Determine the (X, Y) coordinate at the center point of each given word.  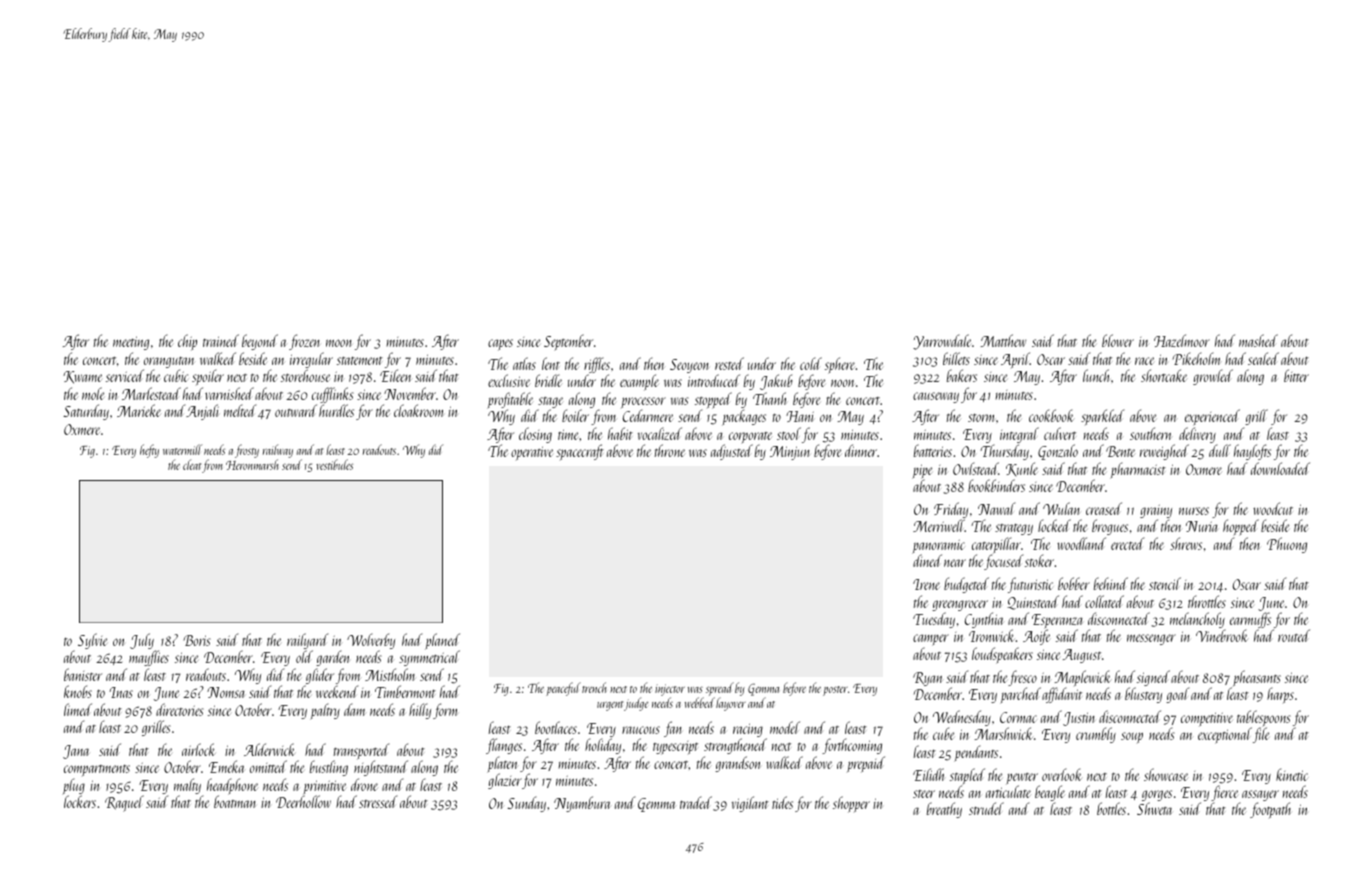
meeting (131, 343)
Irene (926, 584)
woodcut (1273, 508)
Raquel (124, 803)
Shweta (1154, 809)
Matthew (1003, 340)
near (955, 563)
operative (532, 453)
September (568, 342)
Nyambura (582, 804)
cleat (192, 464)
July (142, 641)
